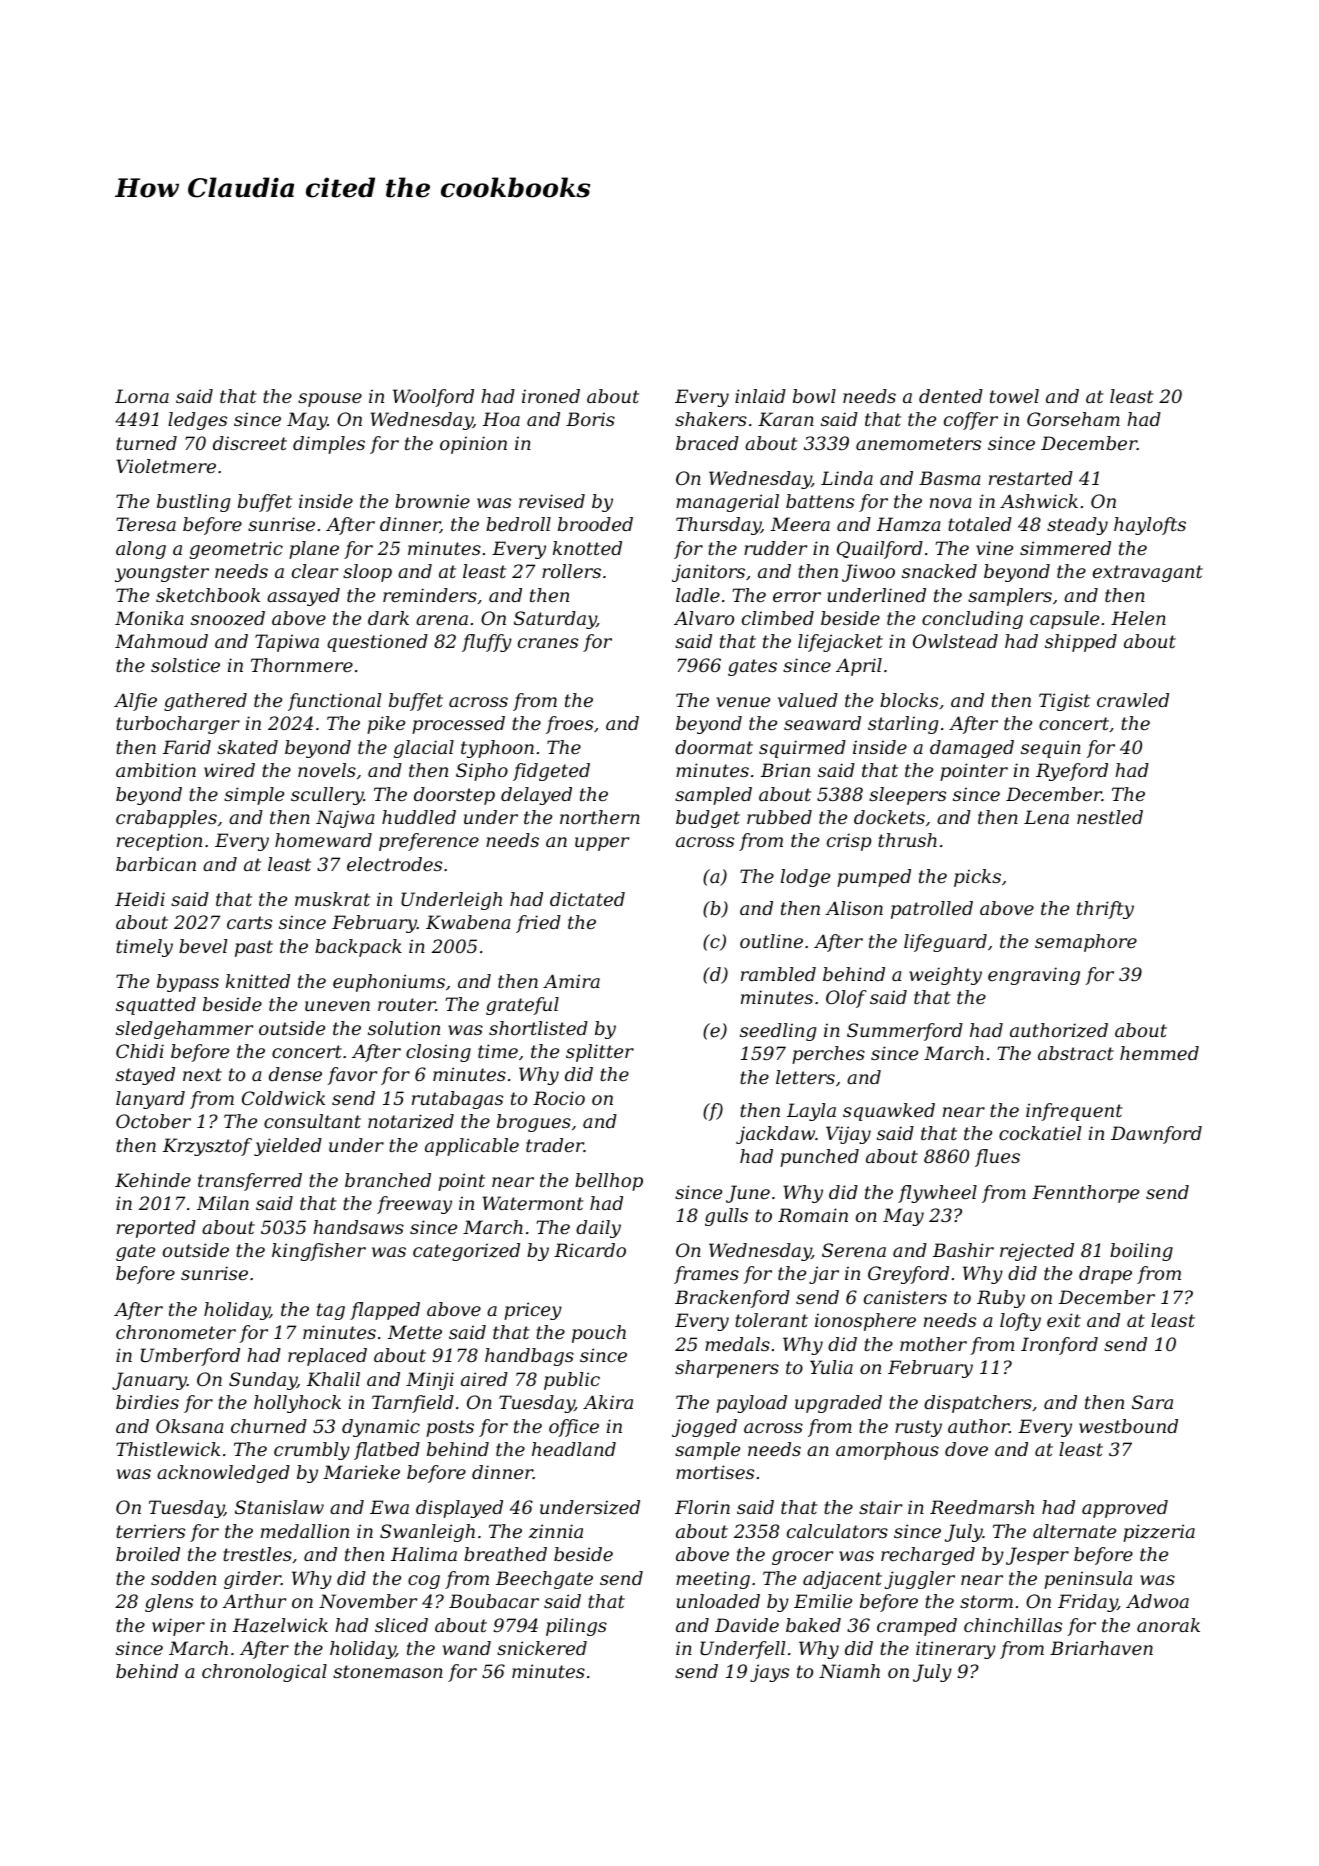 This screenshot has width=1319, height=1866. I want to click on sodden, so click(183, 1578).
